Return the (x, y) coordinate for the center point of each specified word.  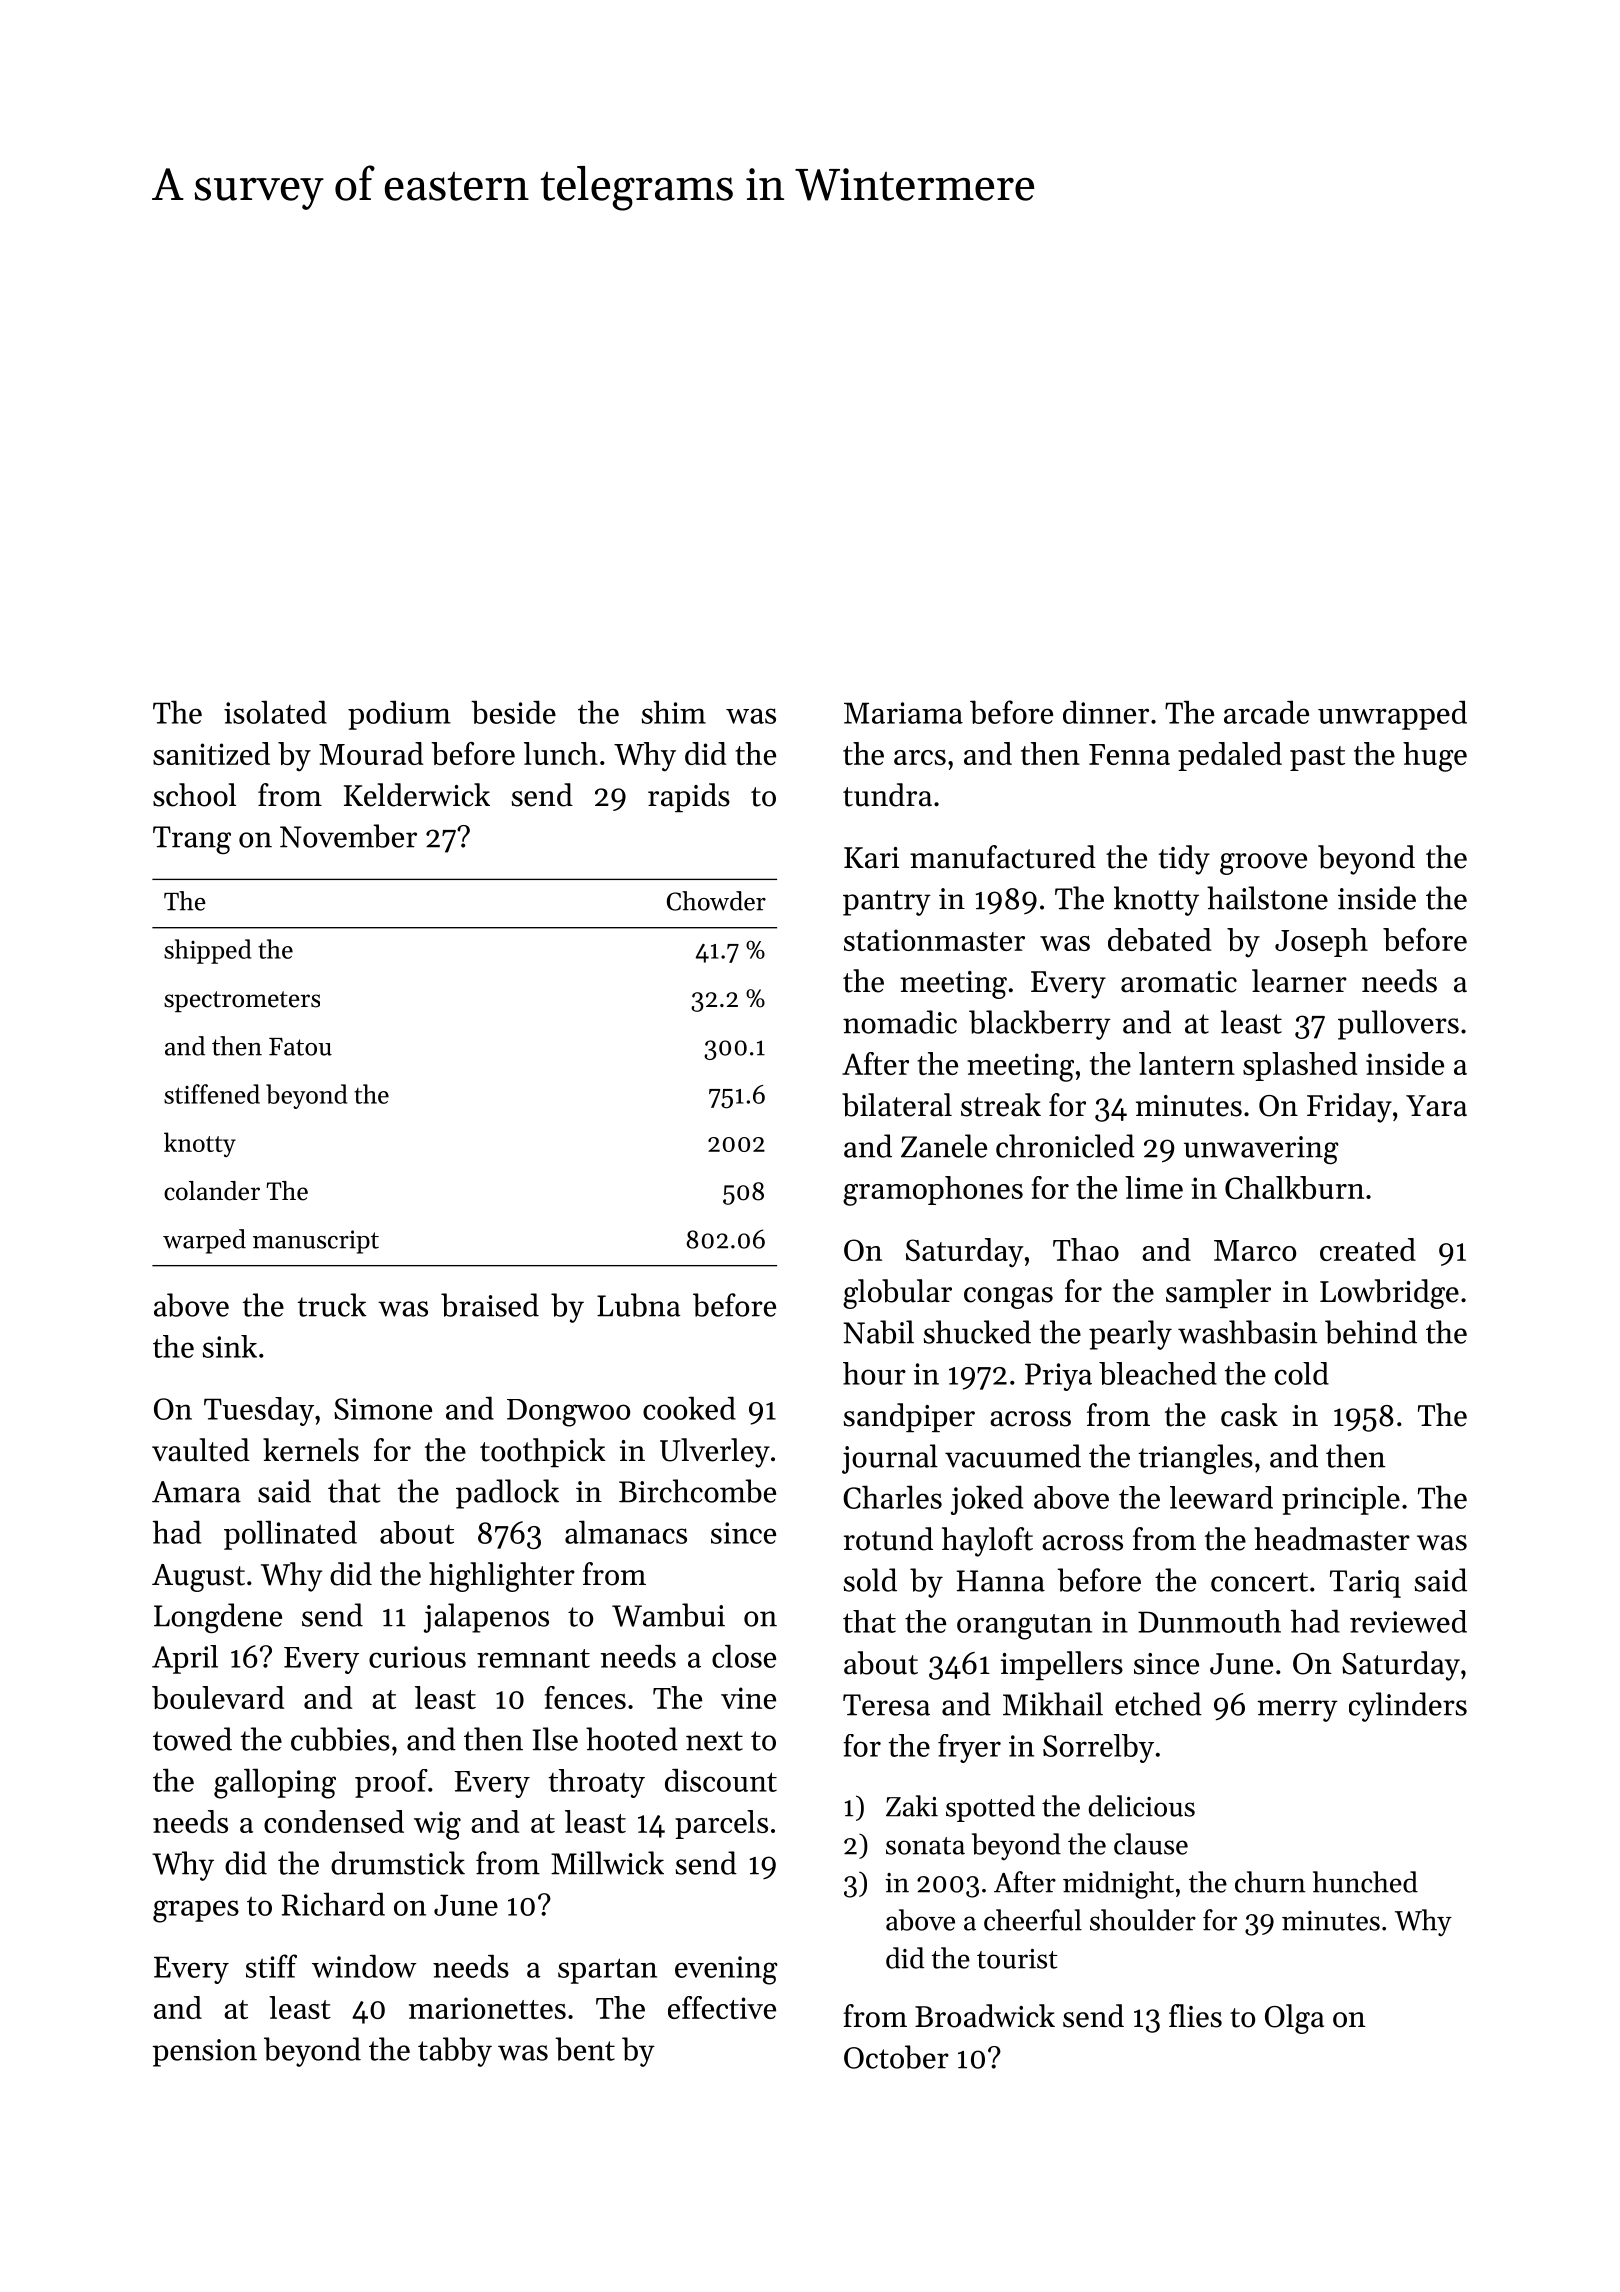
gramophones (933, 1191)
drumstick (398, 1863)
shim (674, 712)
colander (212, 1191)
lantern (1187, 1063)
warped (204, 1241)
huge (1435, 757)
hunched (1365, 1882)
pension (204, 2053)
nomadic (900, 1022)
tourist (1017, 1959)
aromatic (1179, 982)
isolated (275, 712)
